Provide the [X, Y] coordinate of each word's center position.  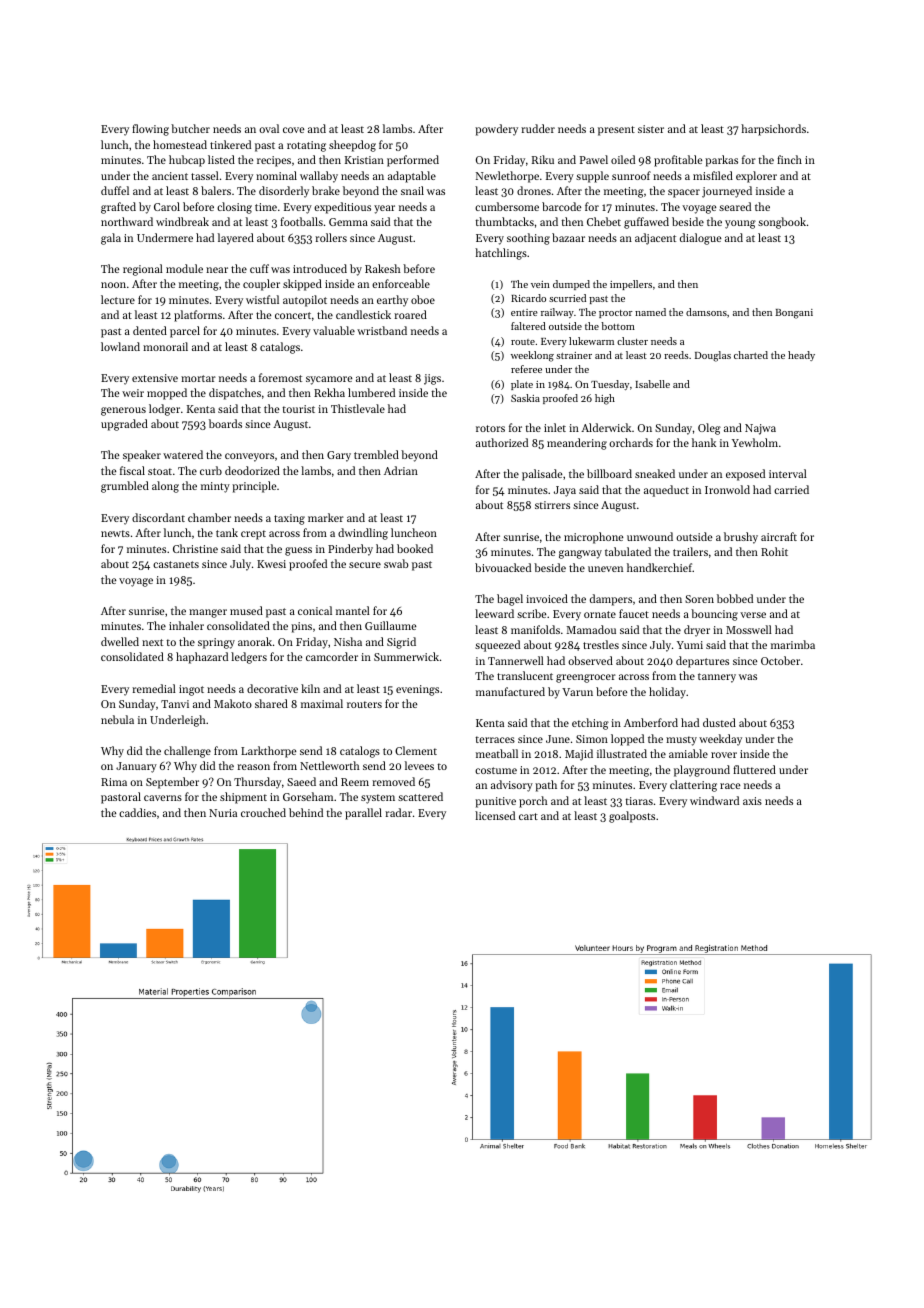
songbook [782, 223]
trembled [376, 454]
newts [115, 533]
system [378, 799]
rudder [538, 128]
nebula [117, 719]
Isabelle [652, 384]
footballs [301, 221]
